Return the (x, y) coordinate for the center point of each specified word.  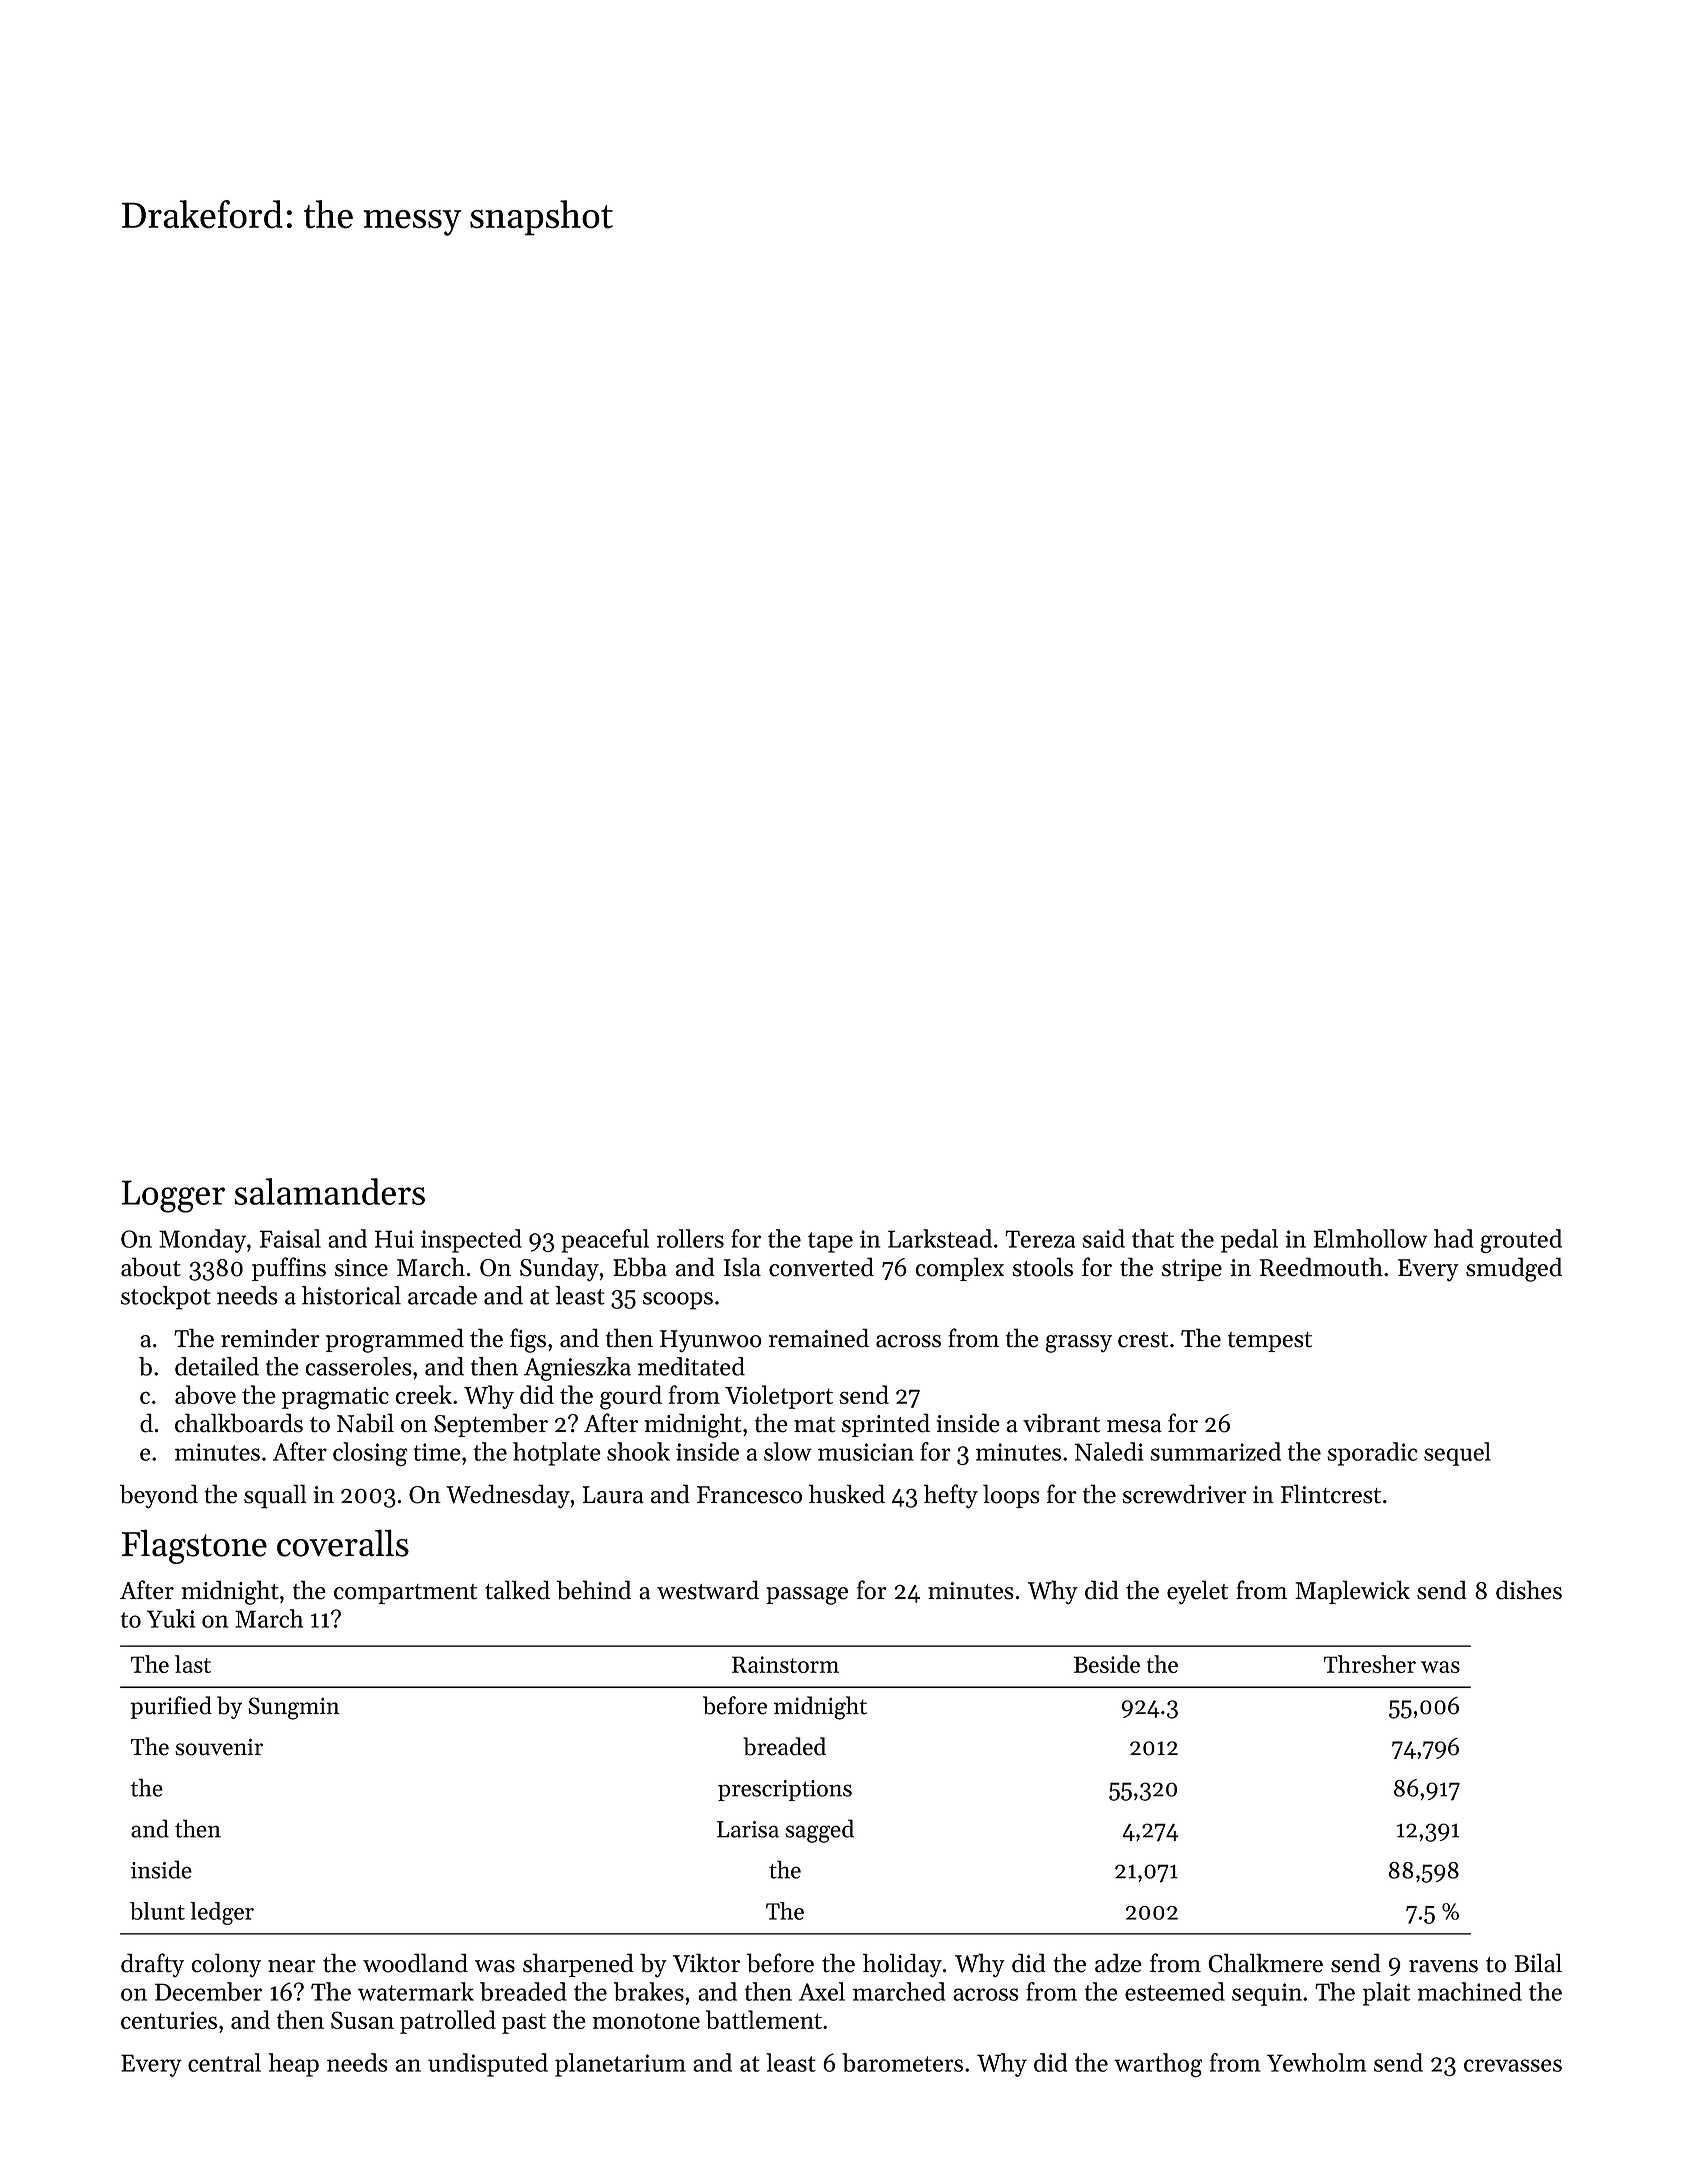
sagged (819, 1831)
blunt (157, 1911)
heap (294, 2065)
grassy (1079, 1344)
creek (423, 1394)
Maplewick (1352, 1592)
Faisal (290, 1238)
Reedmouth (1321, 1267)
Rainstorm (785, 1664)
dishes (1529, 1590)
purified (171, 1707)
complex (959, 1269)
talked (517, 1590)
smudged (1514, 1269)
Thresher (1370, 1664)
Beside (1107, 1664)
